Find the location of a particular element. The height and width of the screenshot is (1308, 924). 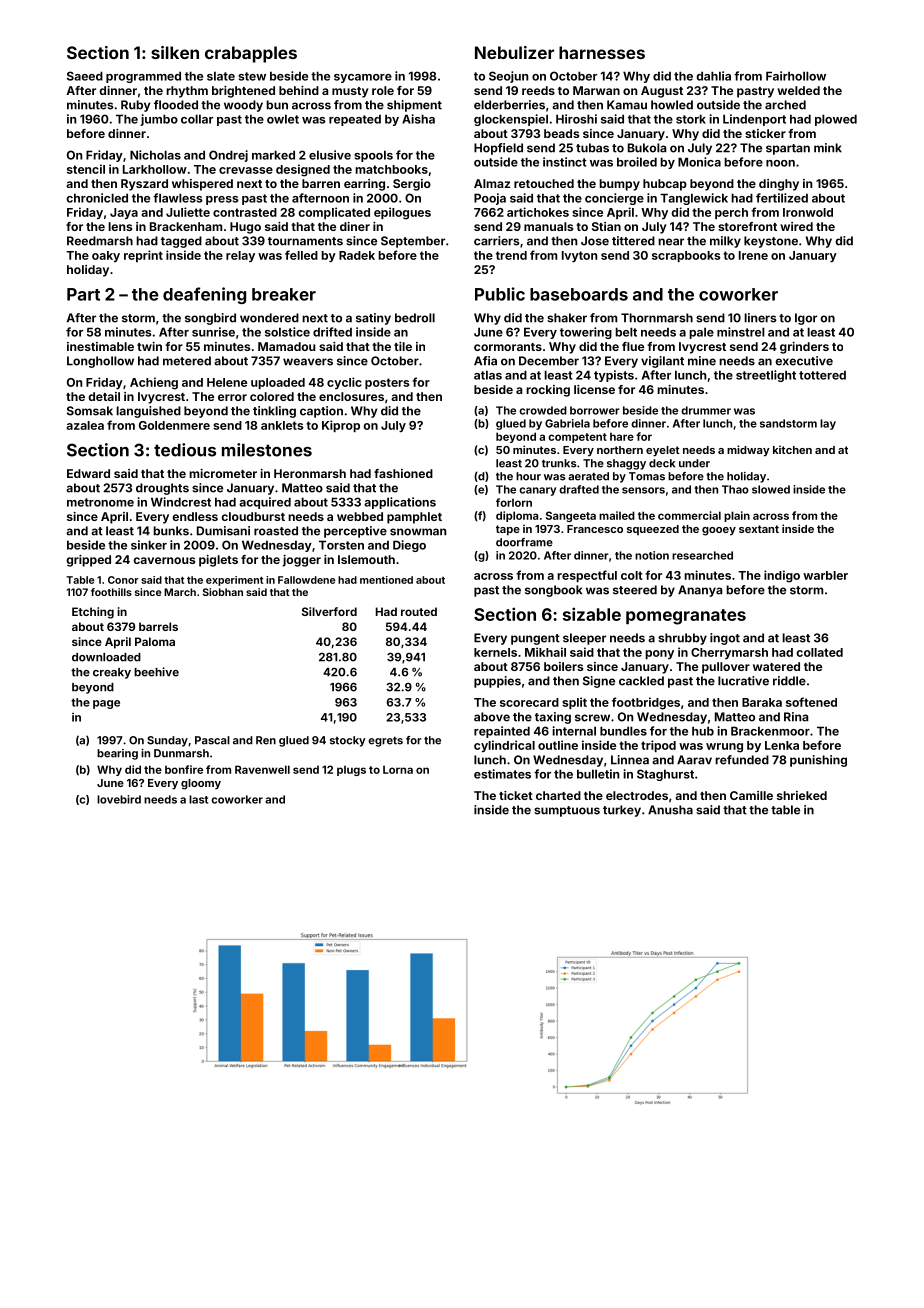

scorecard is located at coordinates (529, 702).
